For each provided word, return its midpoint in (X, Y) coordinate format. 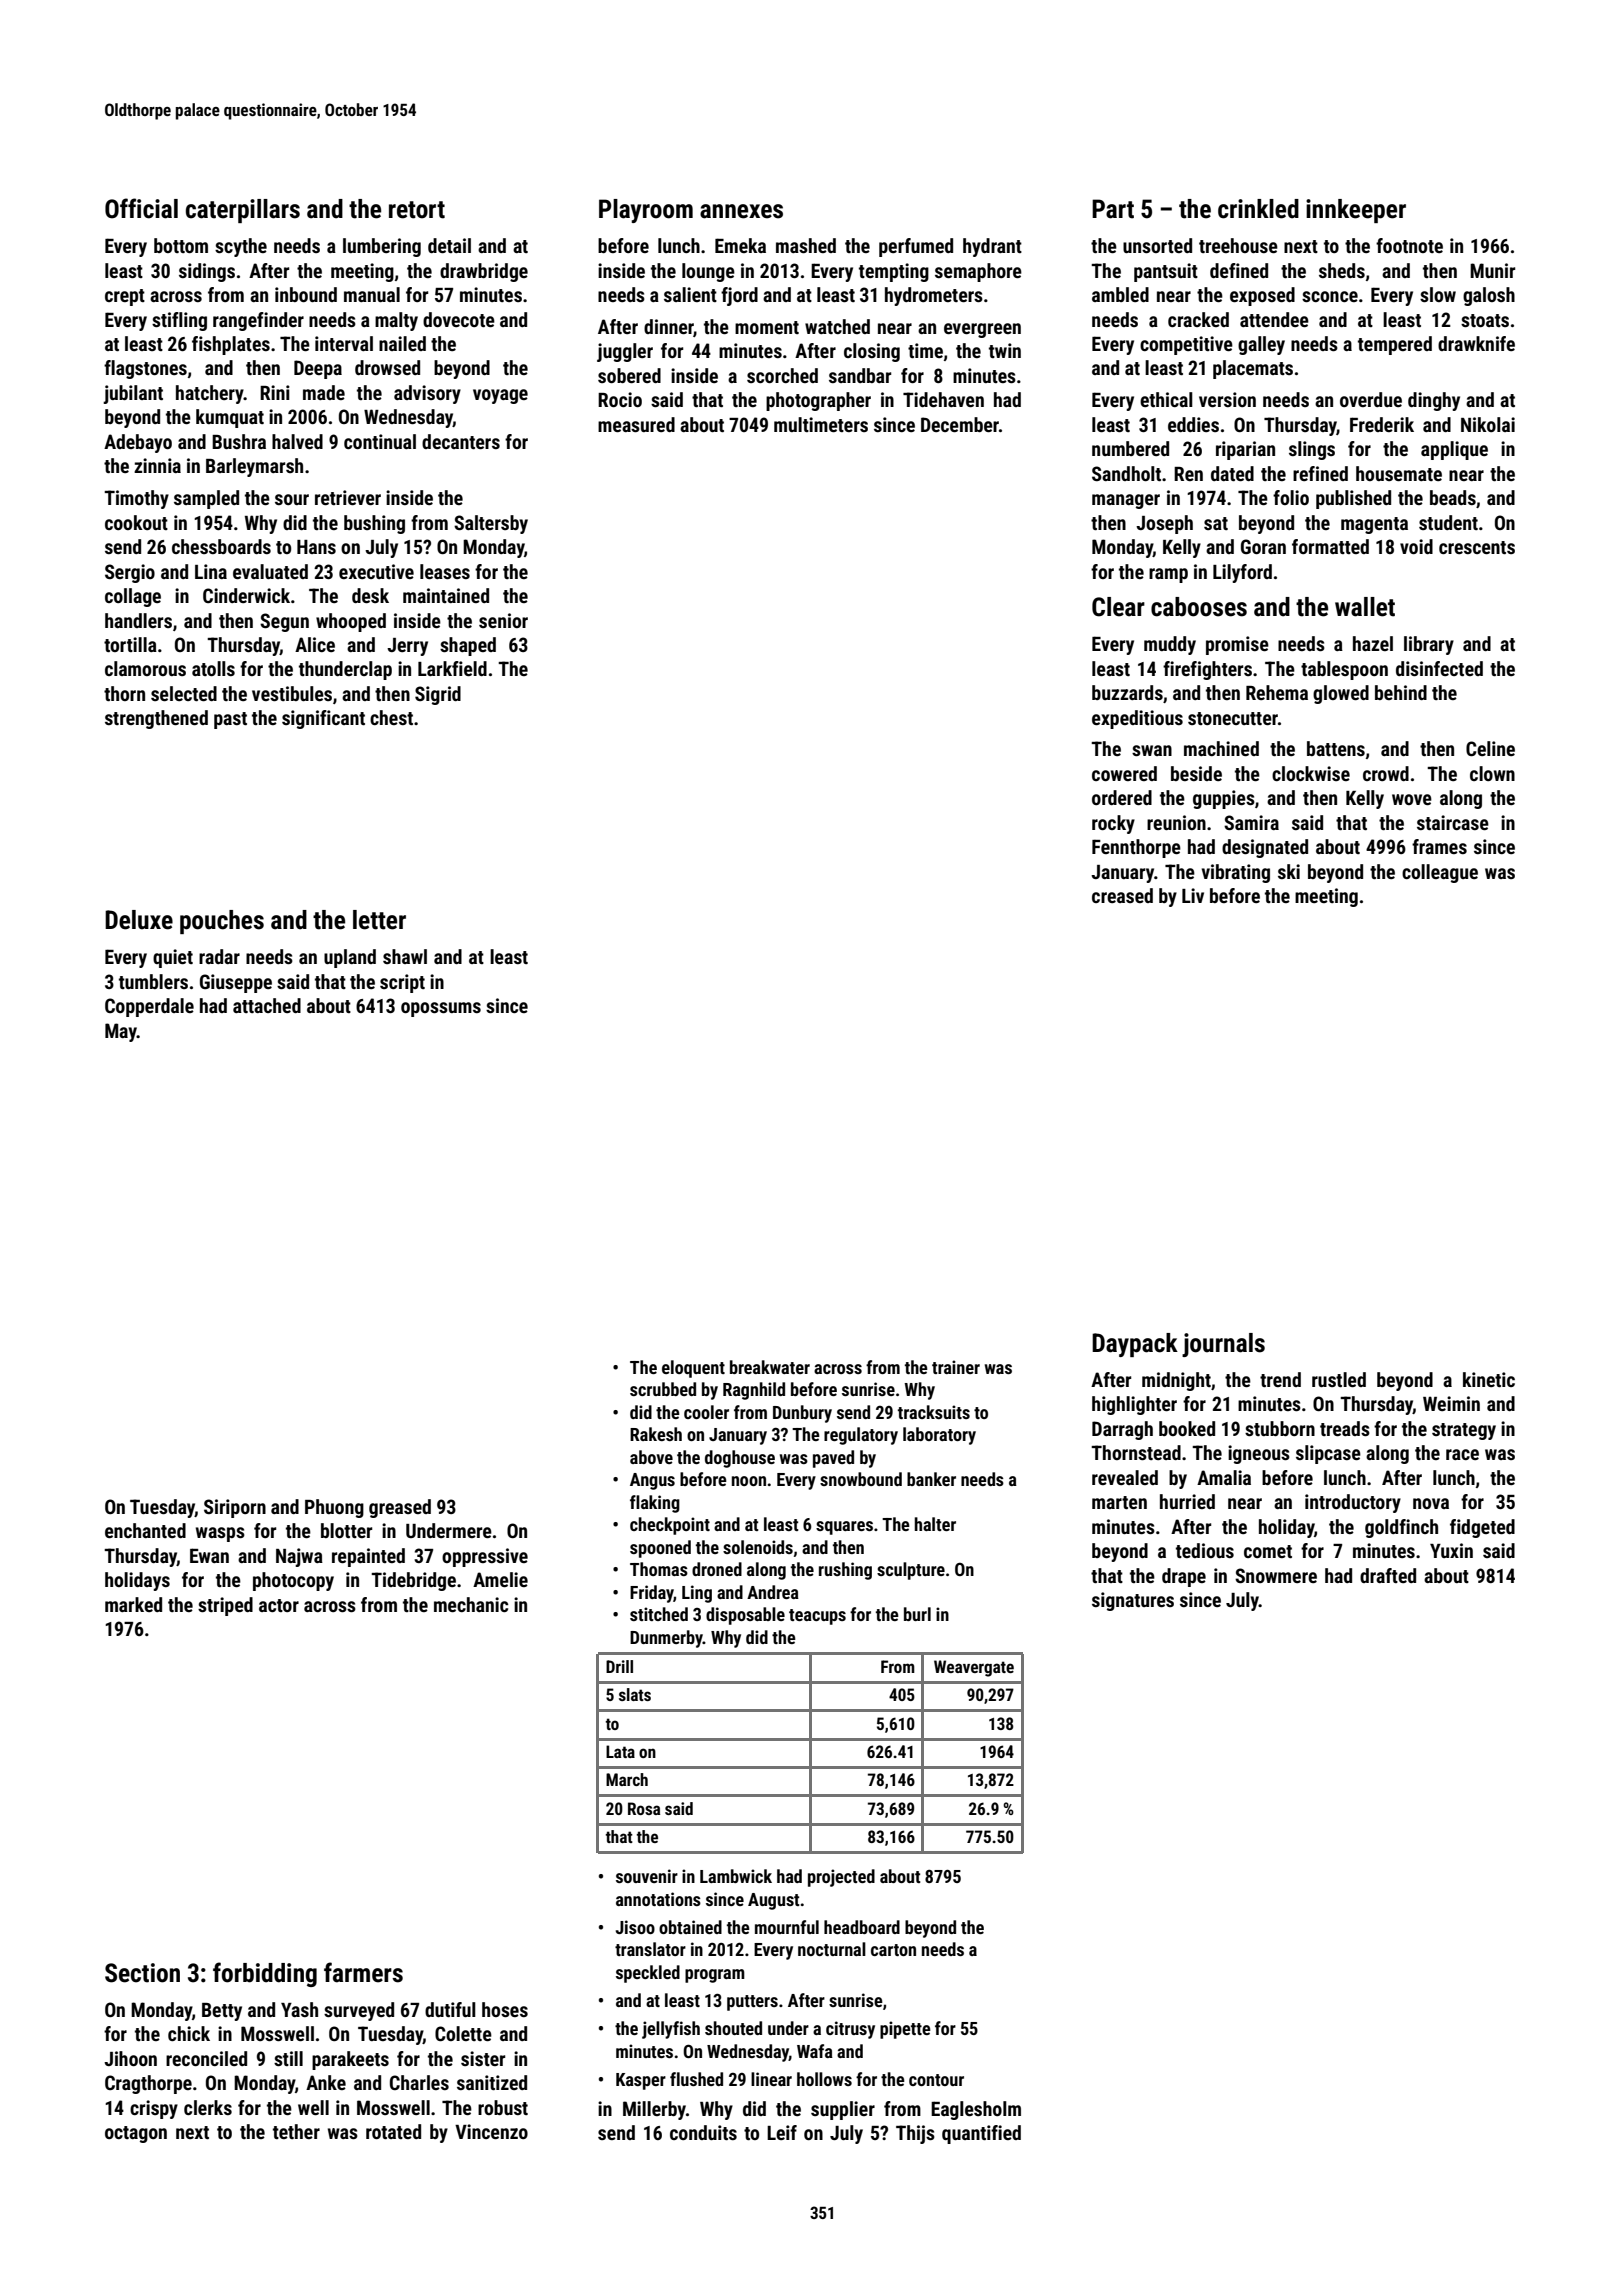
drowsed (387, 367)
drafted (1388, 1575)
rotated (393, 2131)
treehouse (1238, 245)
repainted (368, 1557)
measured (636, 424)
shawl (405, 956)
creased (1122, 895)
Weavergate (974, 1668)
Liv (1193, 895)
